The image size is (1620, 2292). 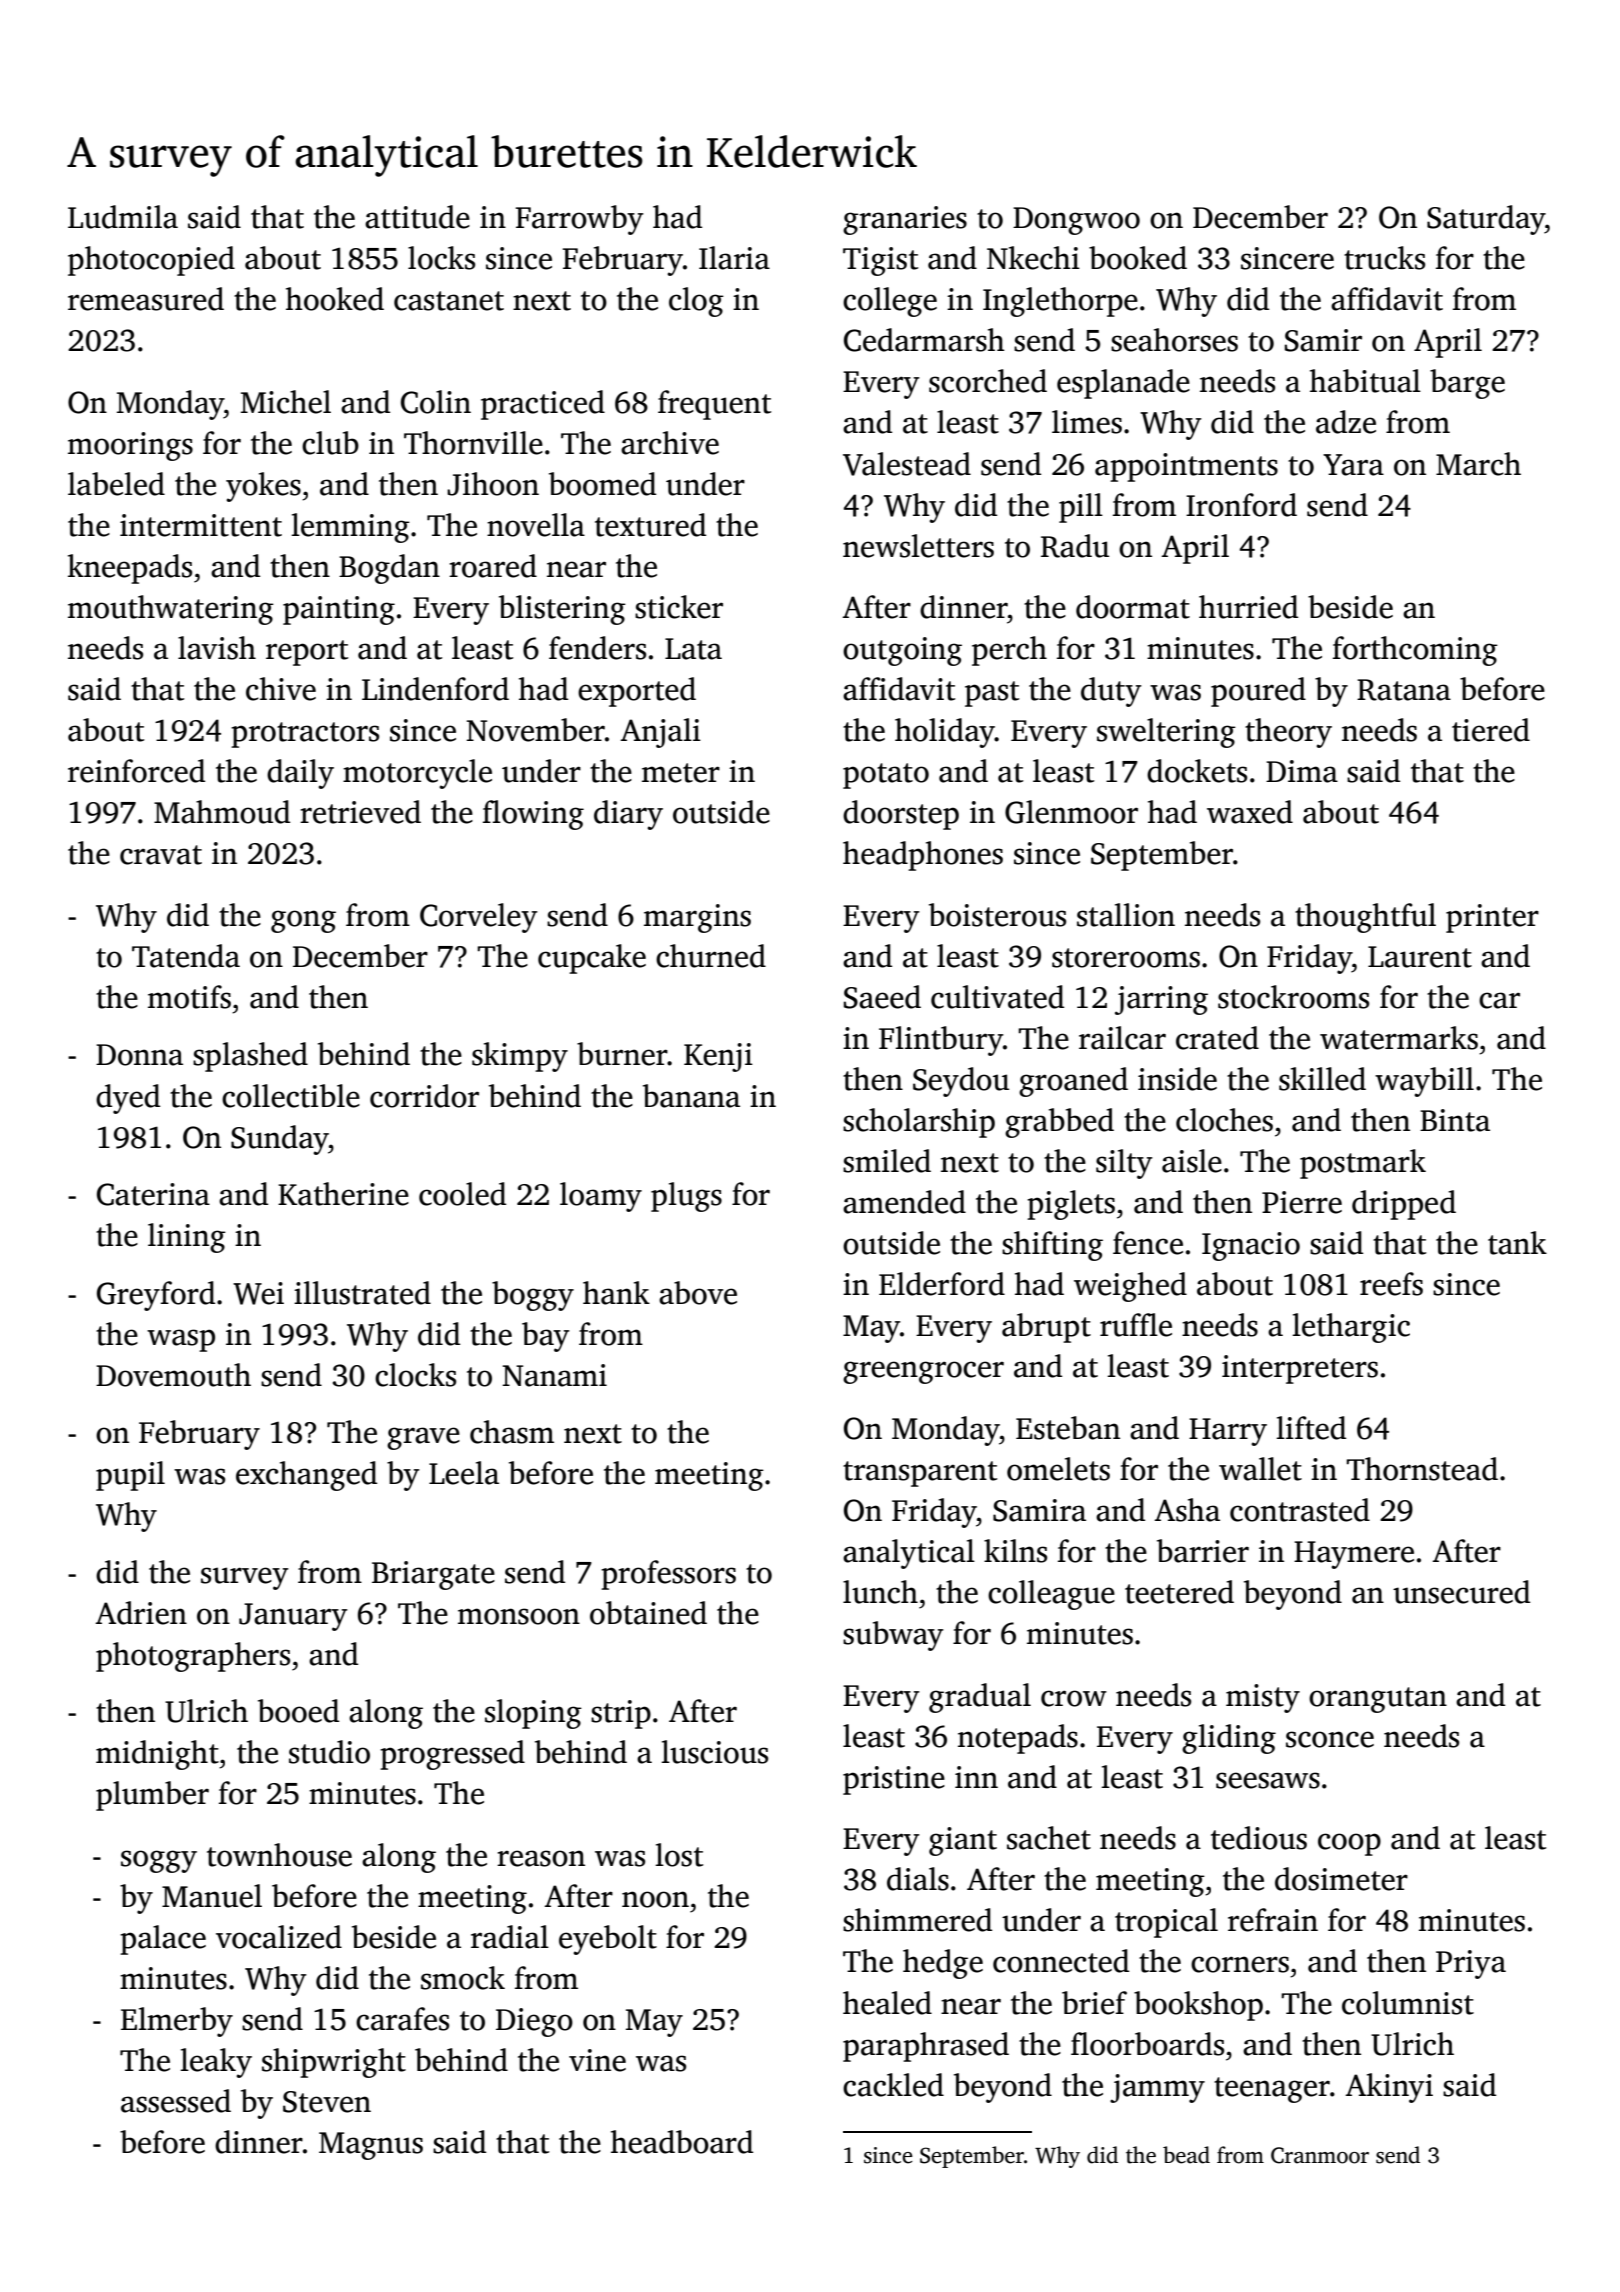 I want to click on strip, so click(x=621, y=1714).
